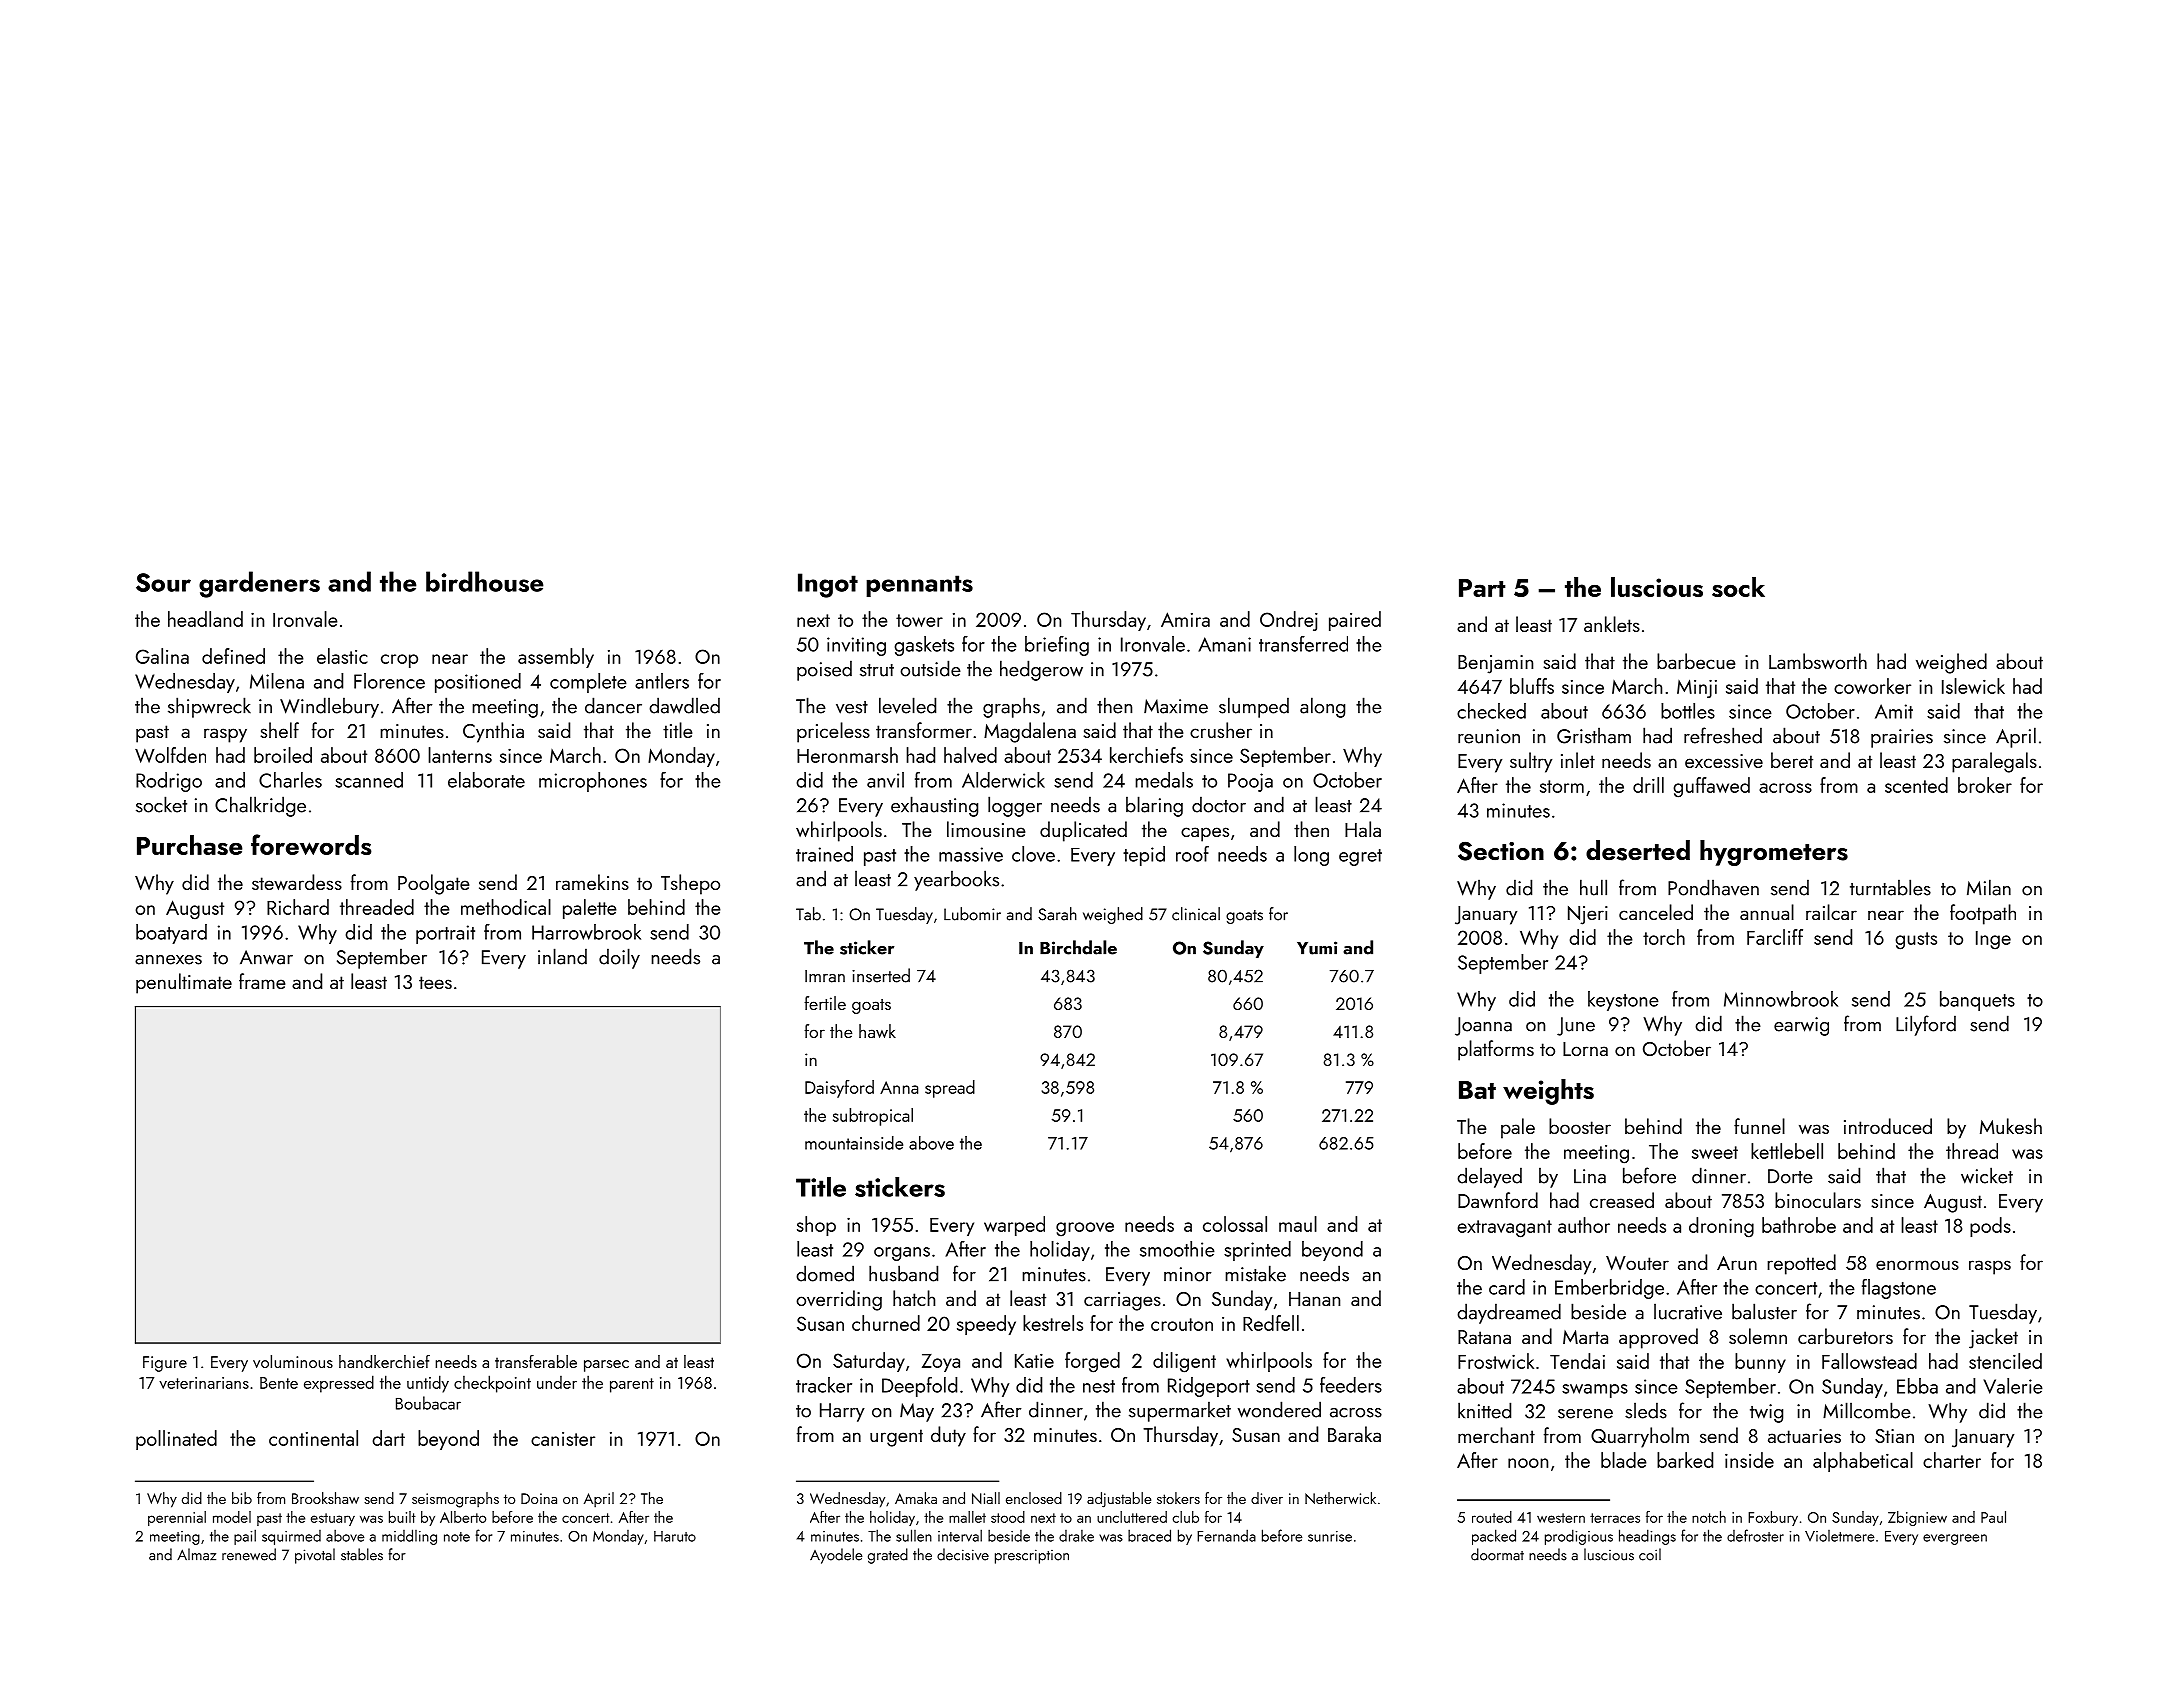 This screenshot has height=1683, width=2178. Describe the element at coordinates (298, 907) in the screenshot. I see `Richard` at that location.
